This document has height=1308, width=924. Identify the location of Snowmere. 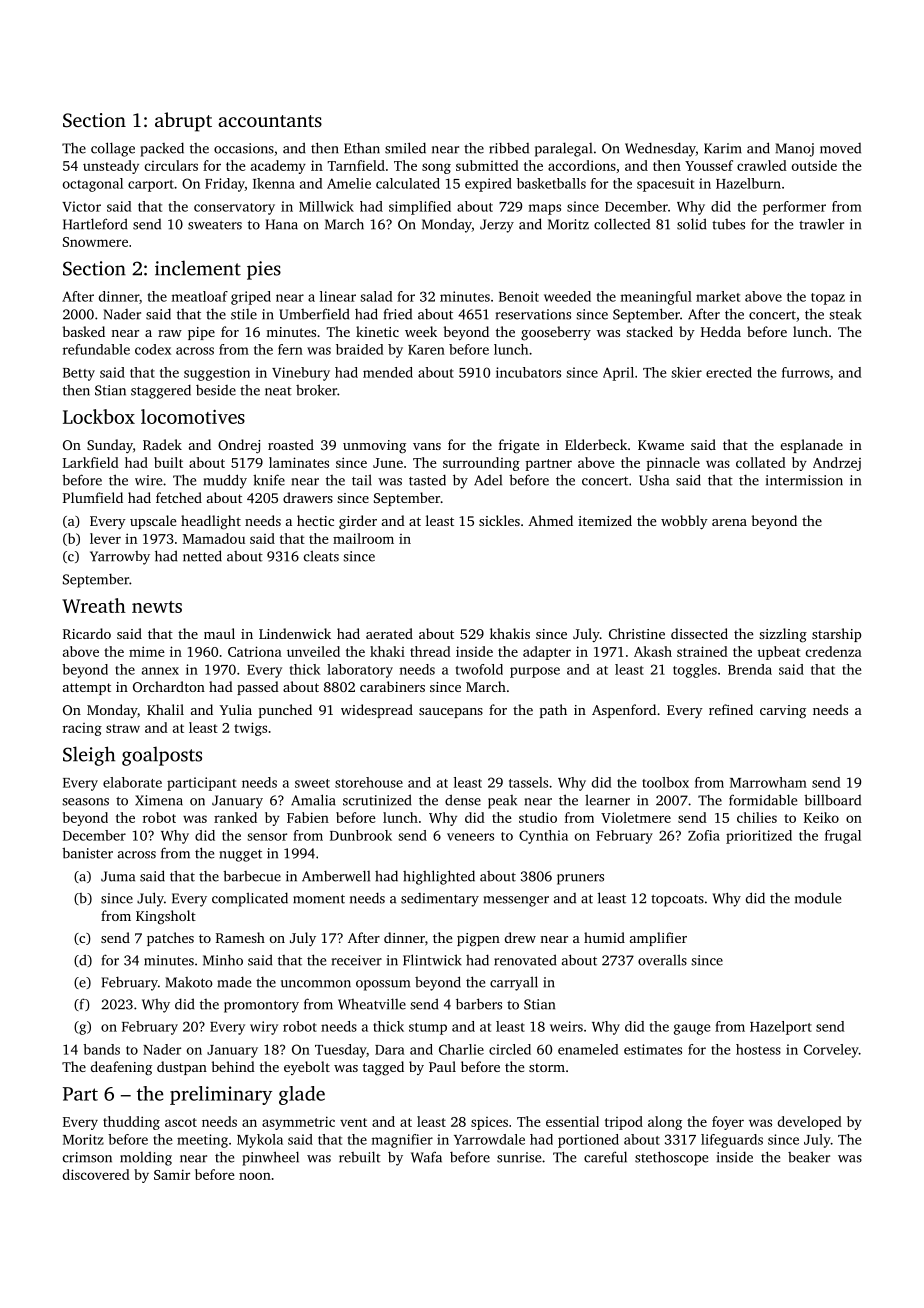
(95, 242).
